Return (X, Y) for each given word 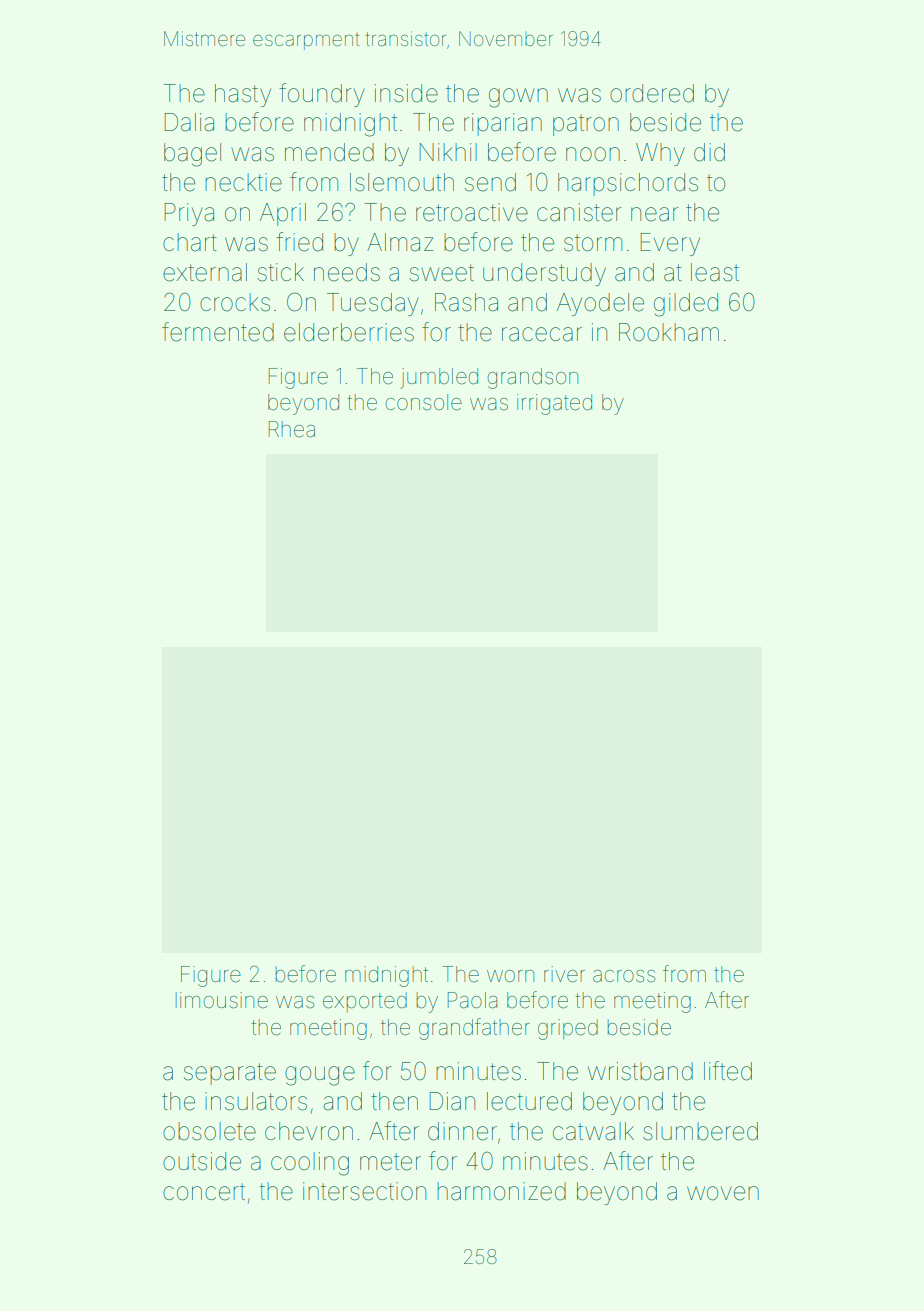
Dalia (189, 122)
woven (723, 1193)
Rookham (669, 332)
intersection (364, 1191)
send (490, 182)
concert (204, 1192)
